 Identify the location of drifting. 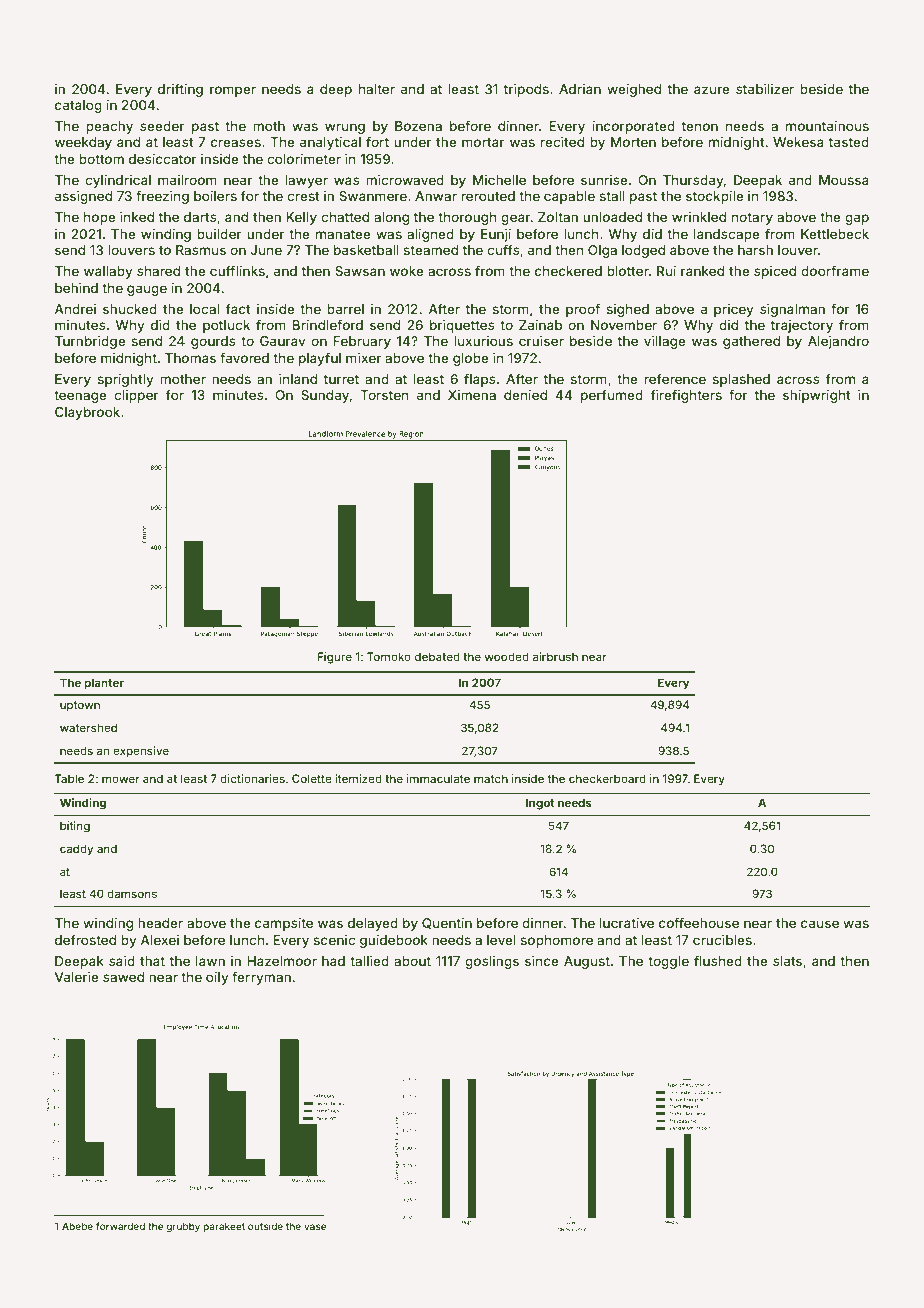
(180, 90).
